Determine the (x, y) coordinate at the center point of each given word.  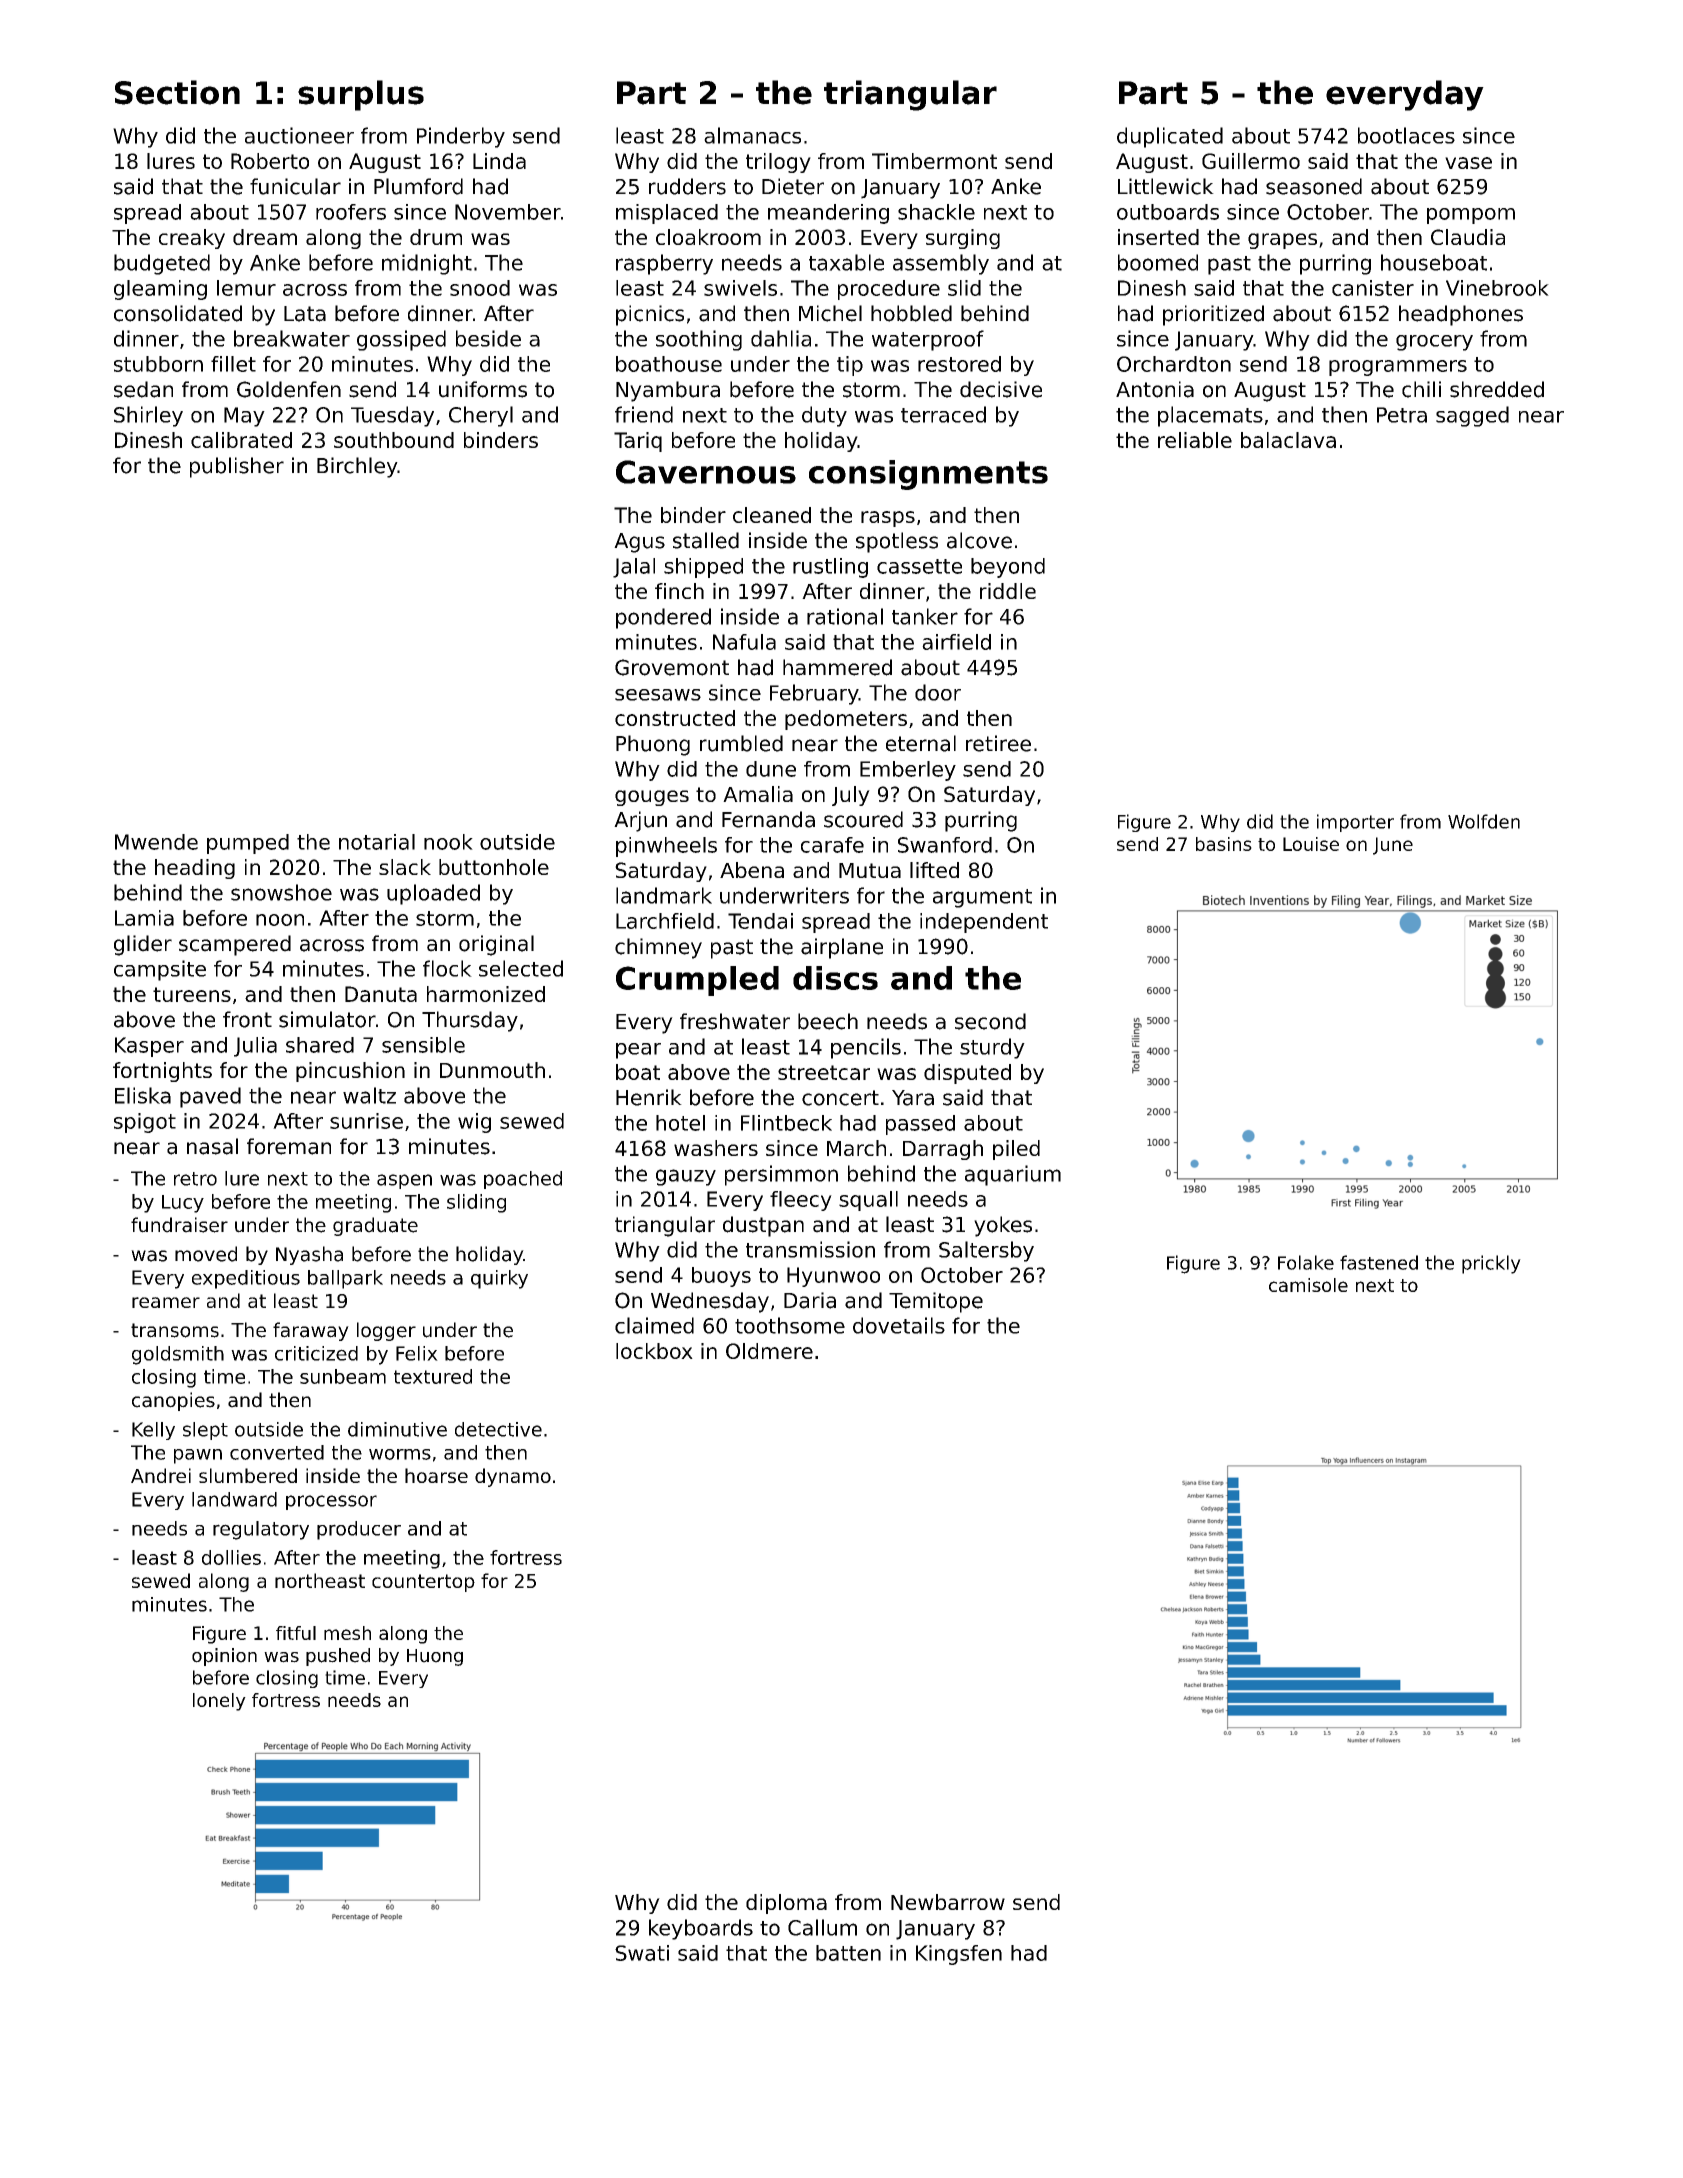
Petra (1402, 415)
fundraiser (179, 1225)
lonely (219, 1702)
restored (959, 364)
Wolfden (1484, 821)
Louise (1311, 844)
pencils (866, 1048)
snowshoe (281, 892)
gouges (652, 798)
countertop (423, 1583)
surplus (361, 95)
